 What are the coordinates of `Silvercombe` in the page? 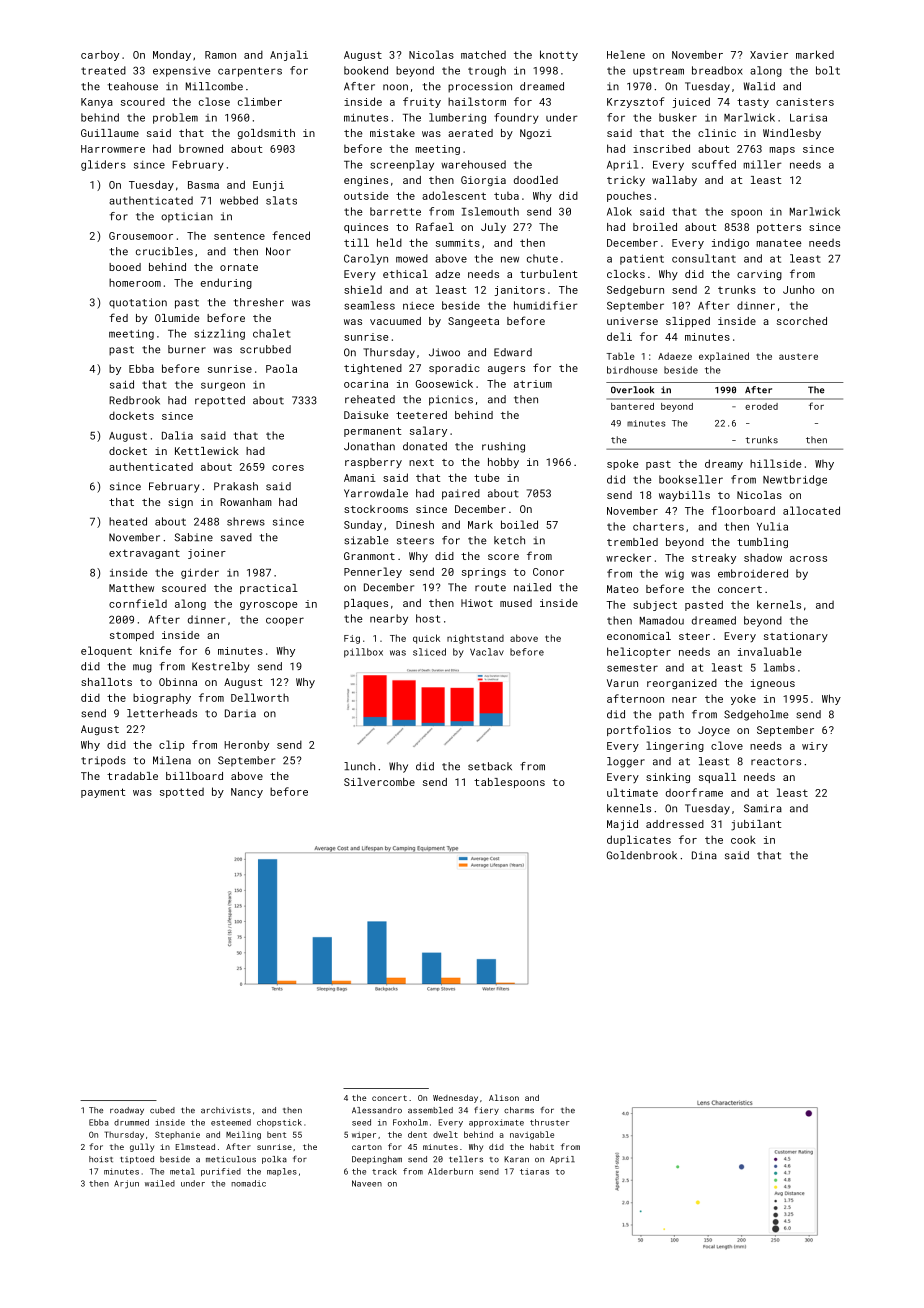 It's located at (379, 782).
